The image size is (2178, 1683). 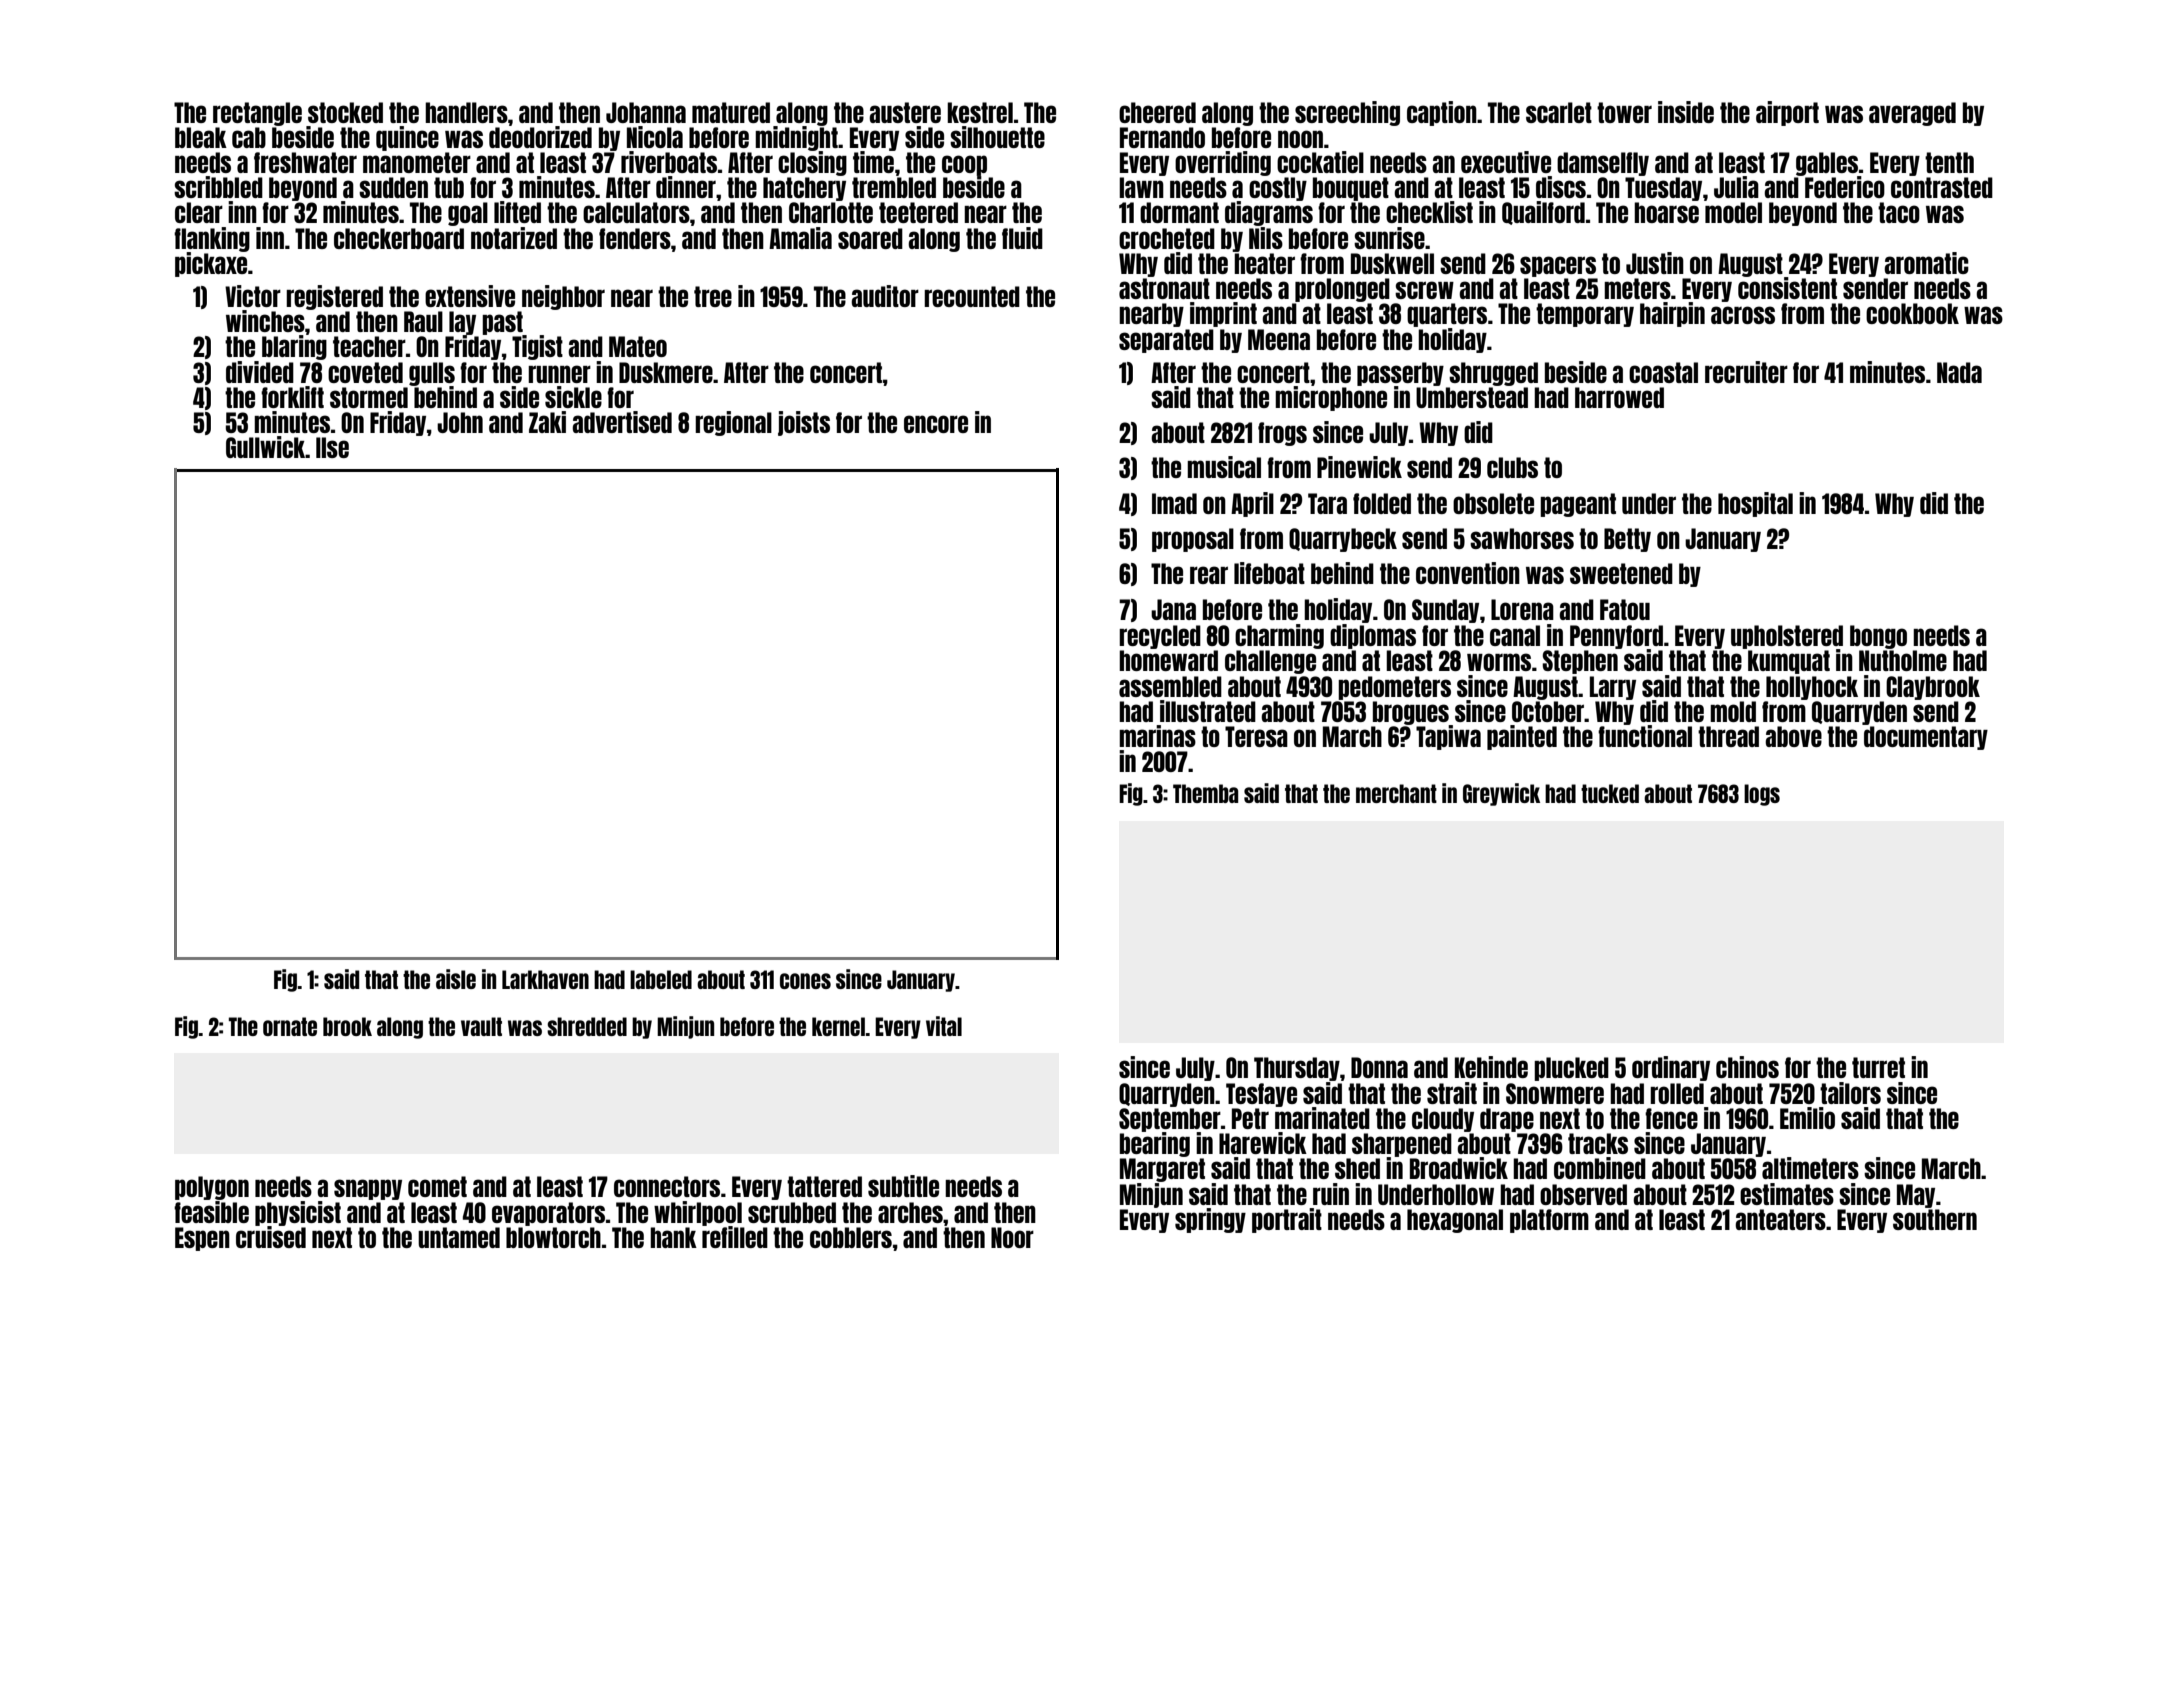 What do you see at coordinates (1559, 112) in the document?
I see `scarlet` at bounding box center [1559, 112].
